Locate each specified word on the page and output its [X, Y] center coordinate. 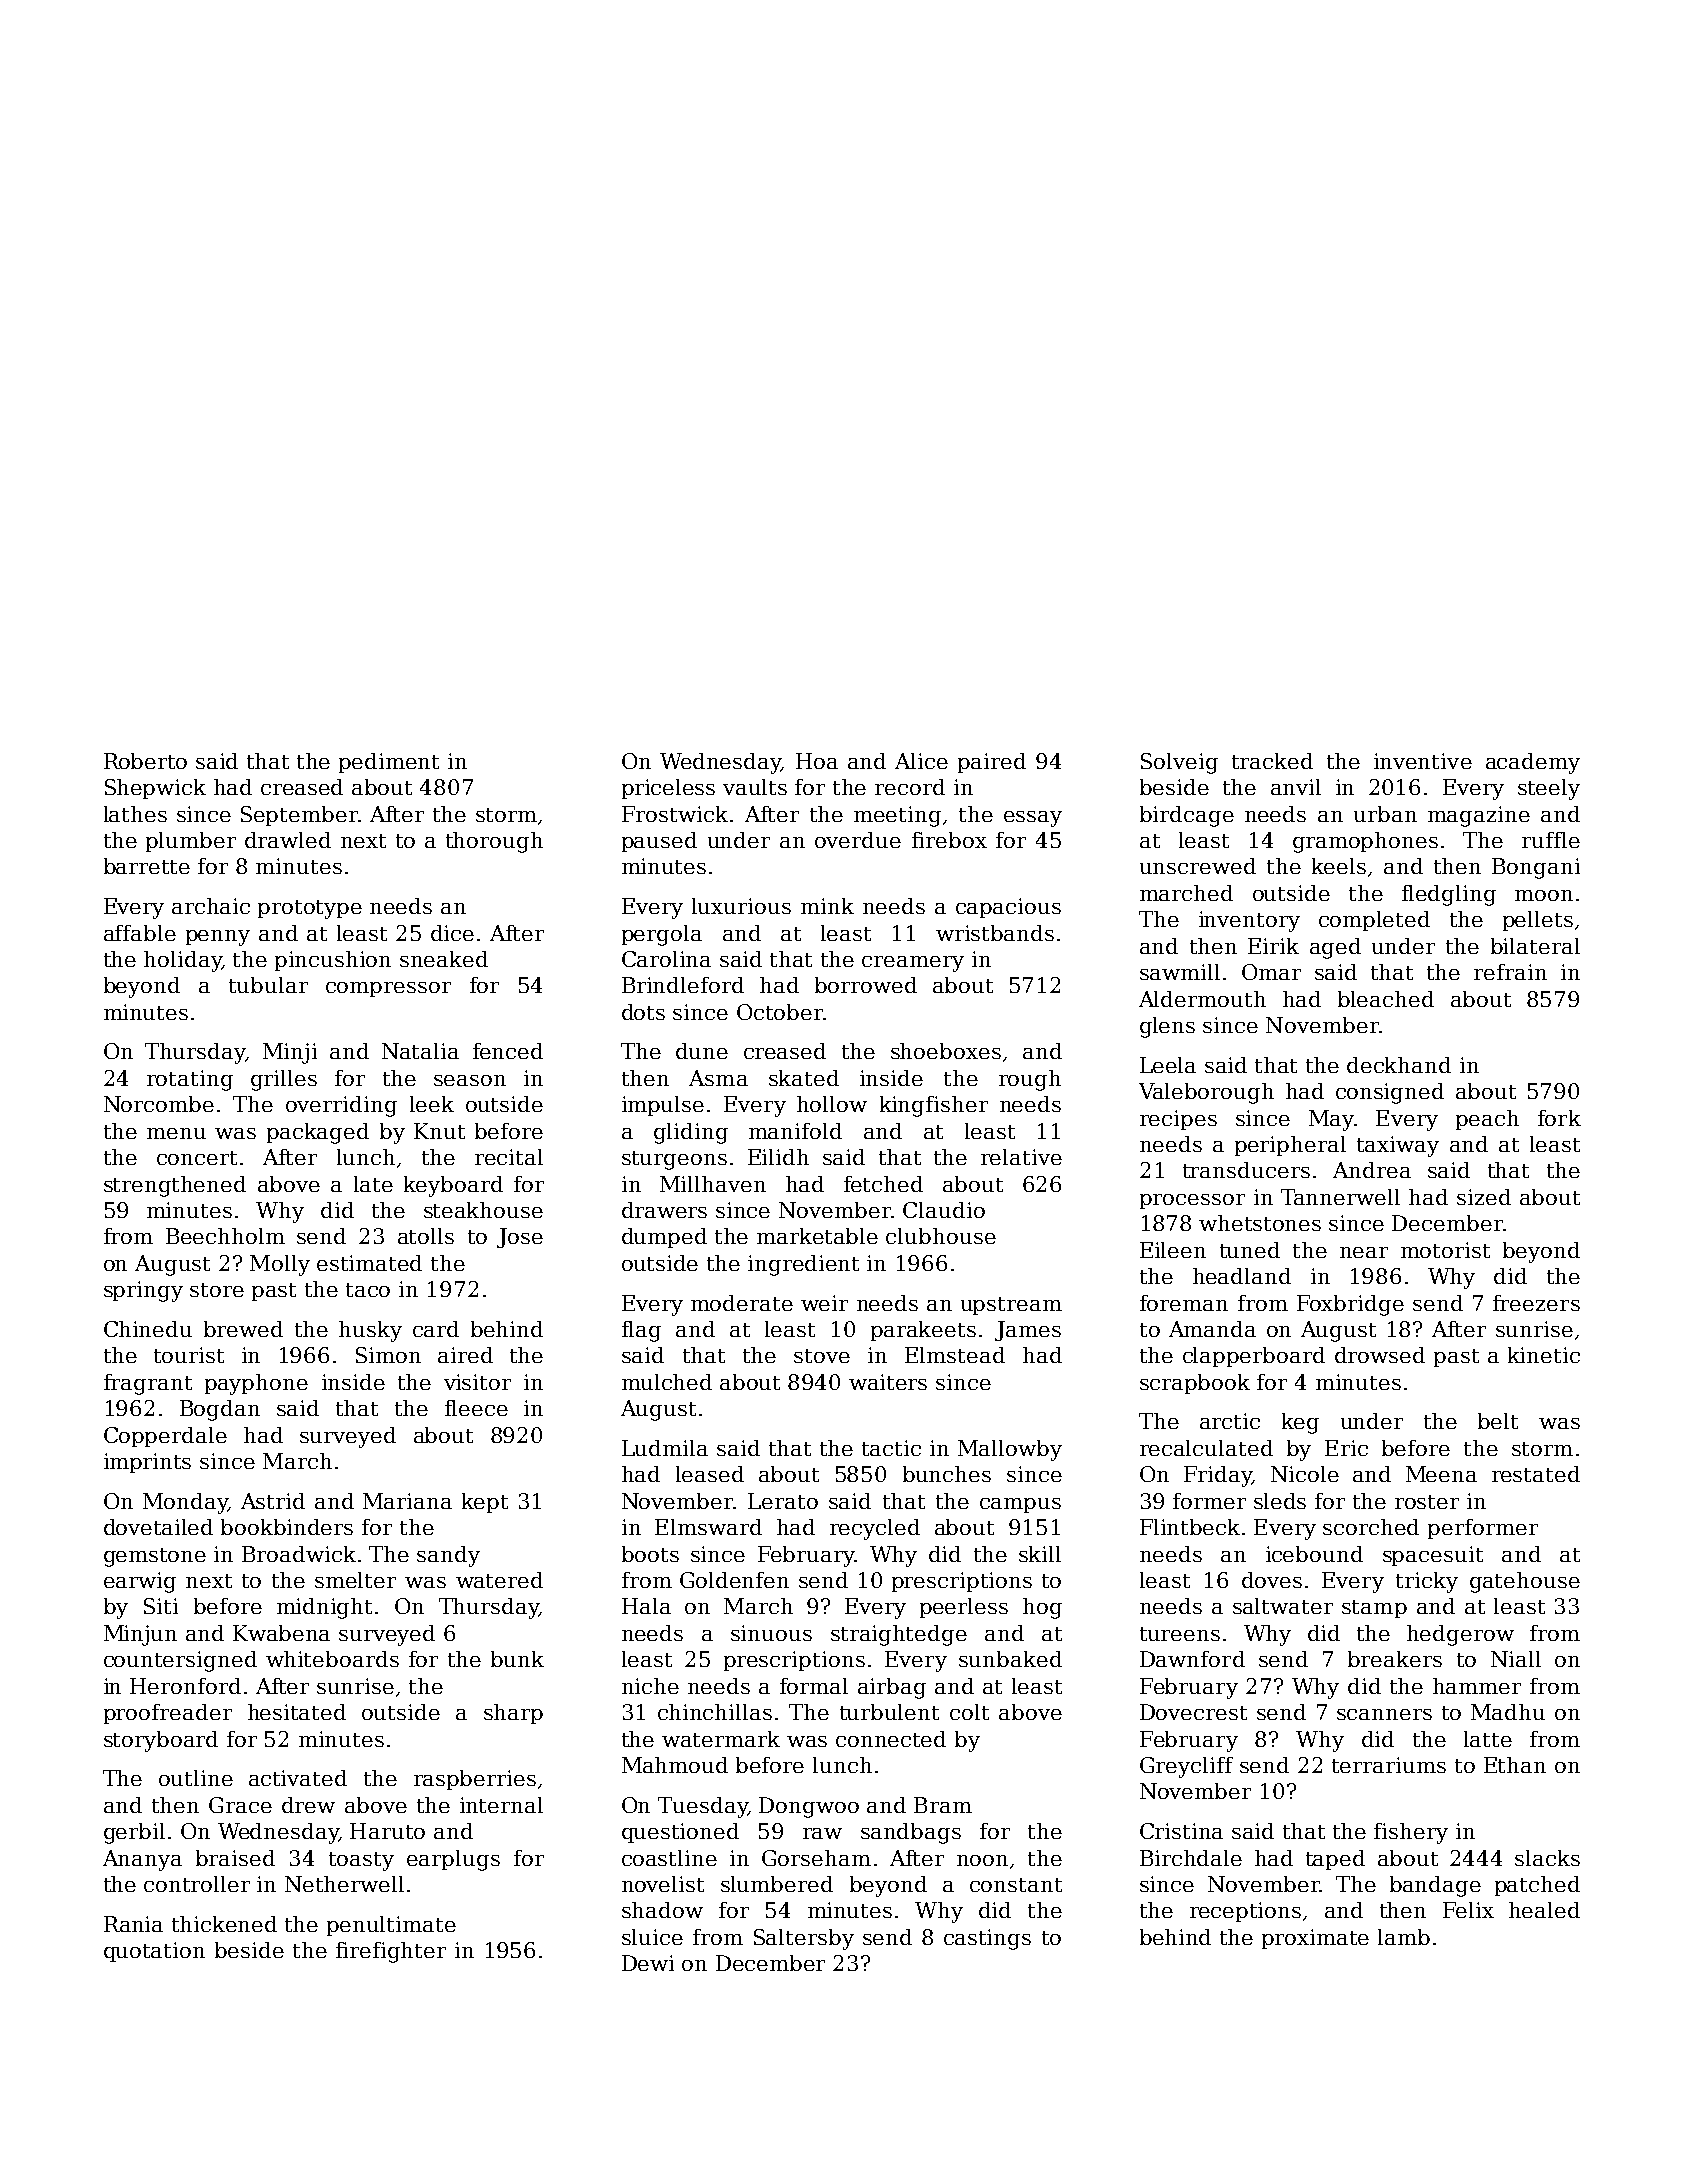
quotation [154, 1952]
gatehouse [1525, 1582]
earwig [140, 1582]
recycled [875, 1529]
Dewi [648, 1963]
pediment [389, 763]
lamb [1404, 1937]
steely [1549, 789]
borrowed [866, 985]
